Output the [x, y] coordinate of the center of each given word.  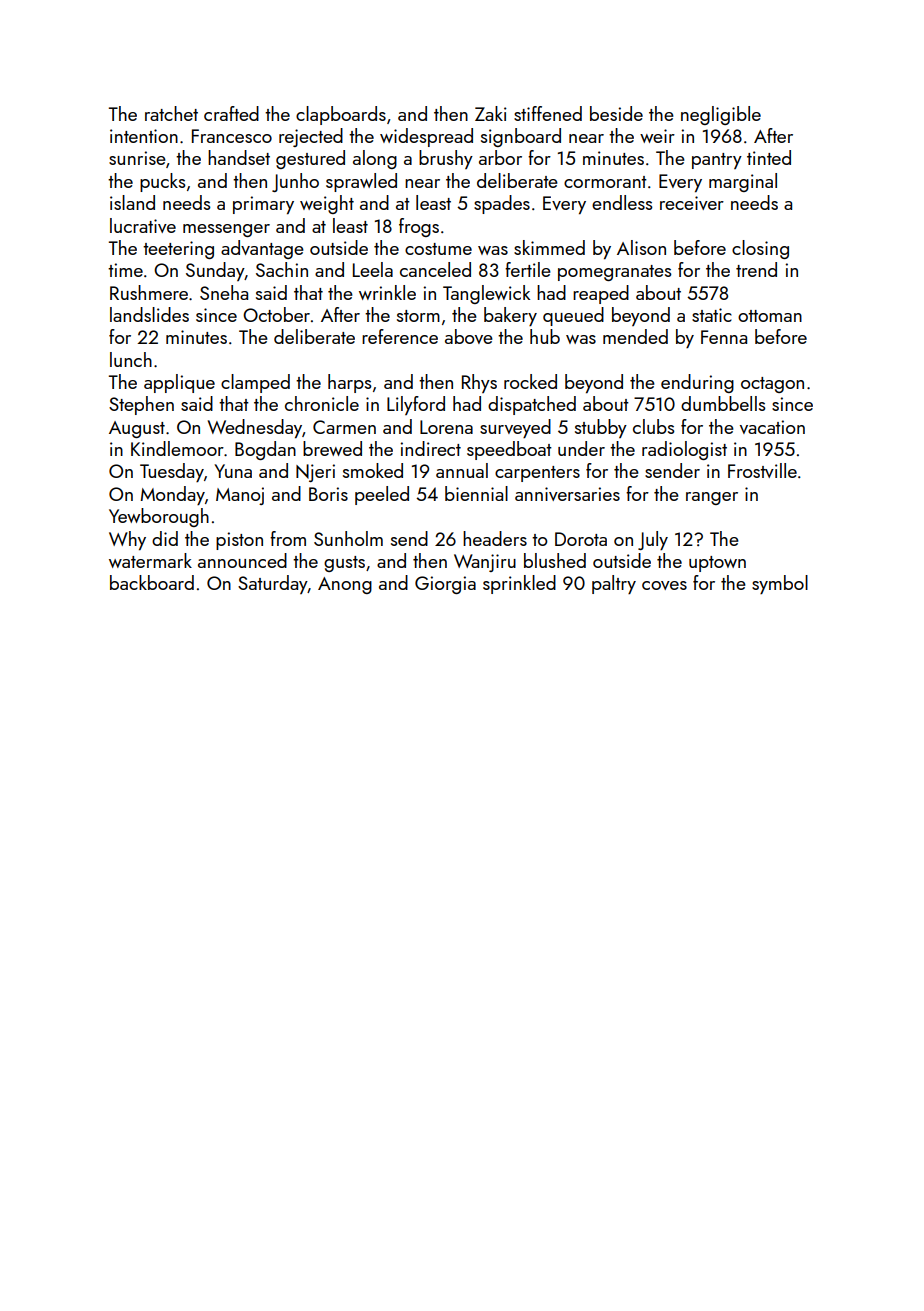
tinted [769, 157]
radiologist [684, 450]
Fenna [724, 337]
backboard [152, 582]
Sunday [215, 271]
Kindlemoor [177, 448]
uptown [717, 564]
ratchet [171, 113]
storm [418, 316]
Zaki [491, 113]
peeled [382, 495]
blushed [555, 560]
